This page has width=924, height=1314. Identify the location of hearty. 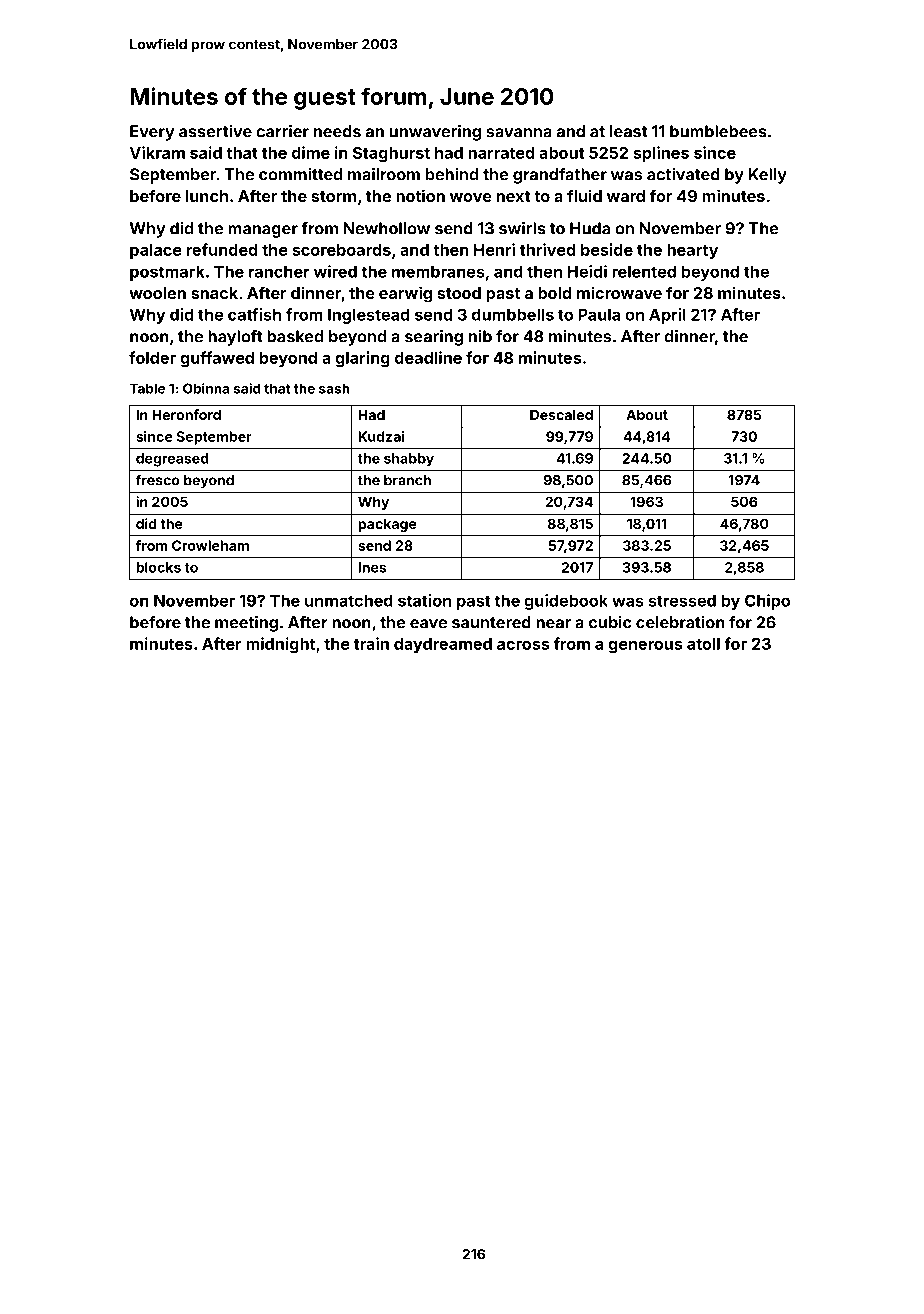
(692, 251).
